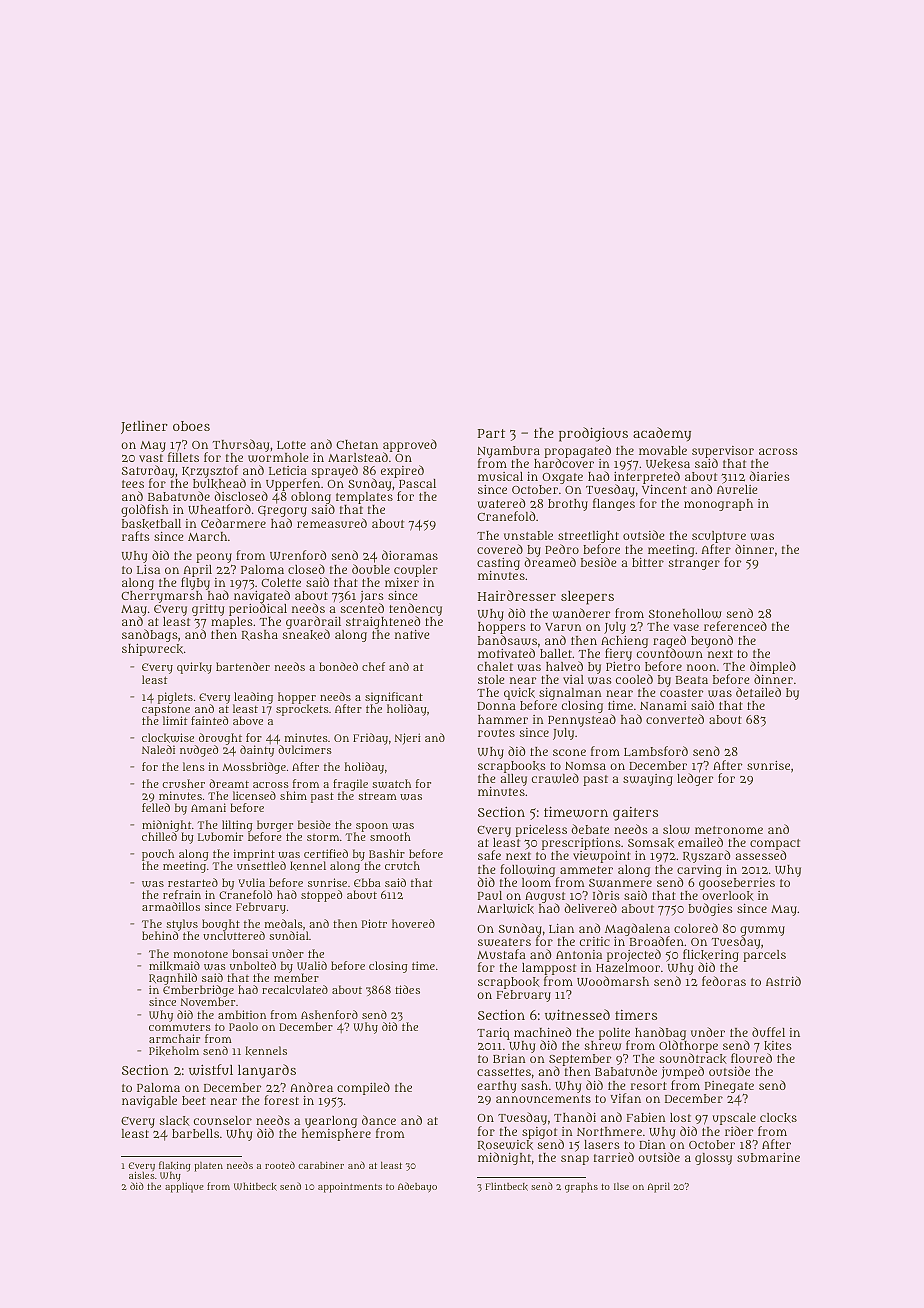 Image resolution: width=924 pixels, height=1308 pixels. What do you see at coordinates (394, 698) in the screenshot?
I see `significant` at bounding box center [394, 698].
